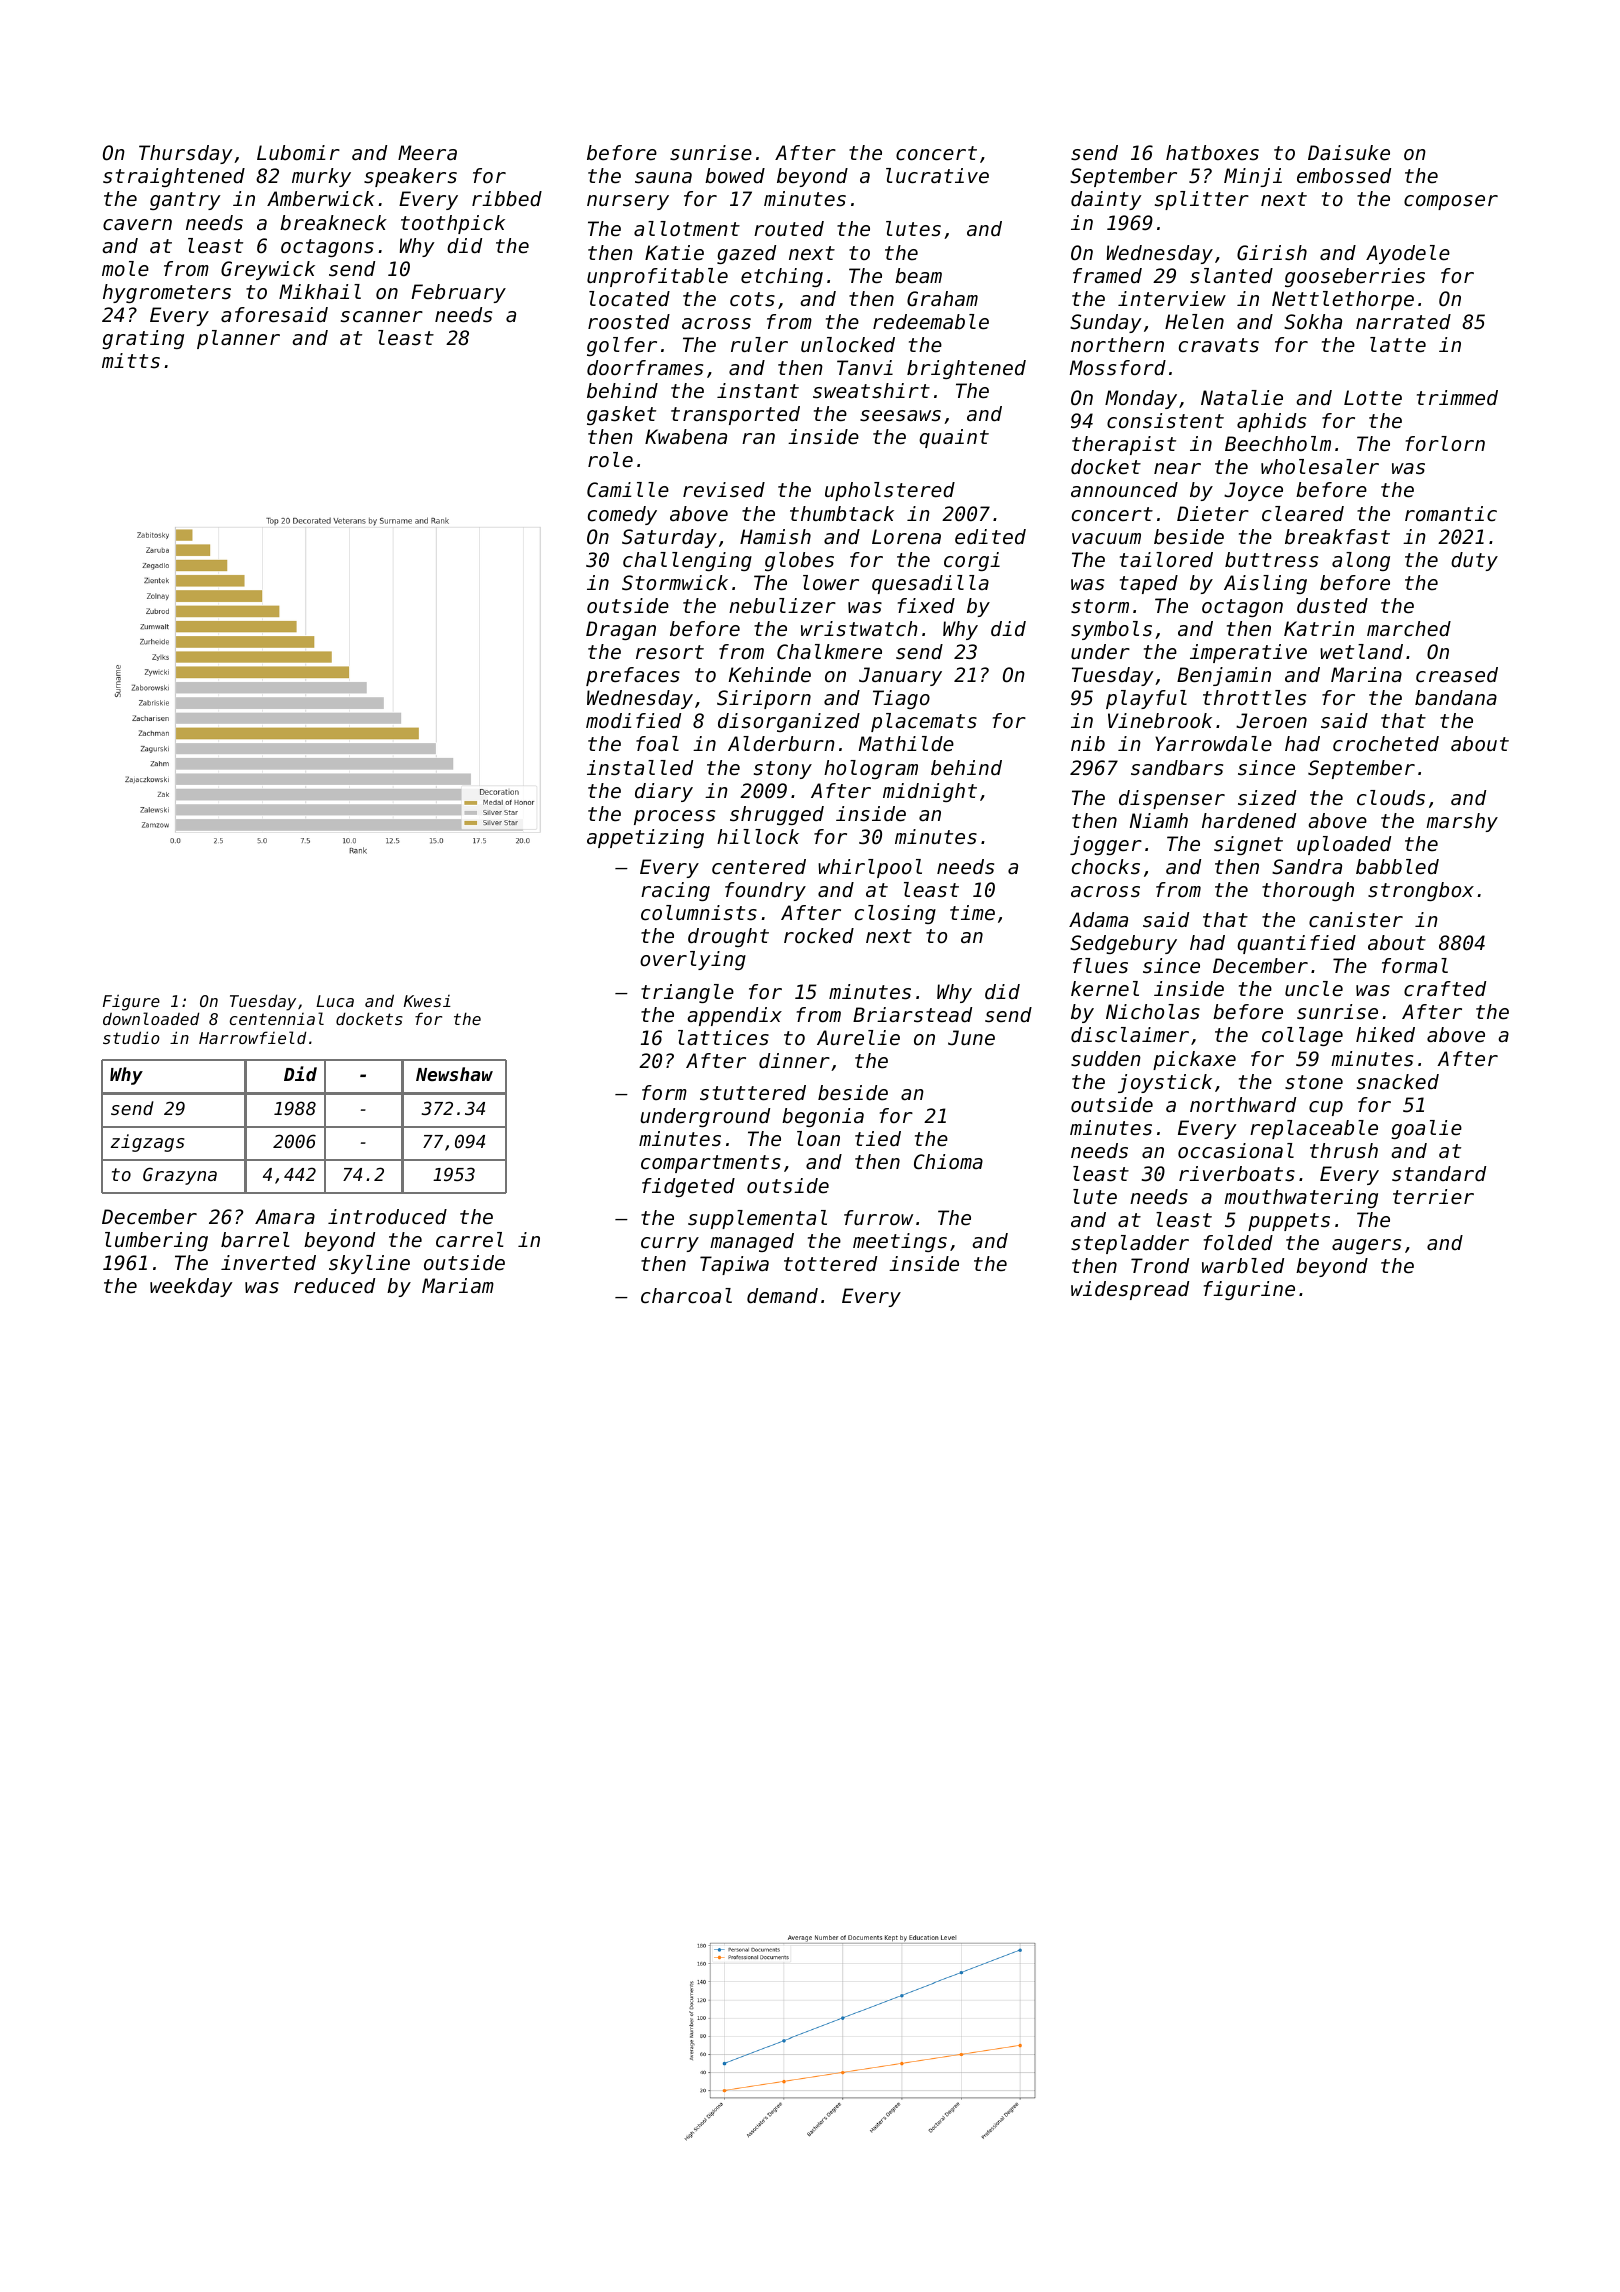  What do you see at coordinates (427, 153) in the page?
I see `Meera` at bounding box center [427, 153].
